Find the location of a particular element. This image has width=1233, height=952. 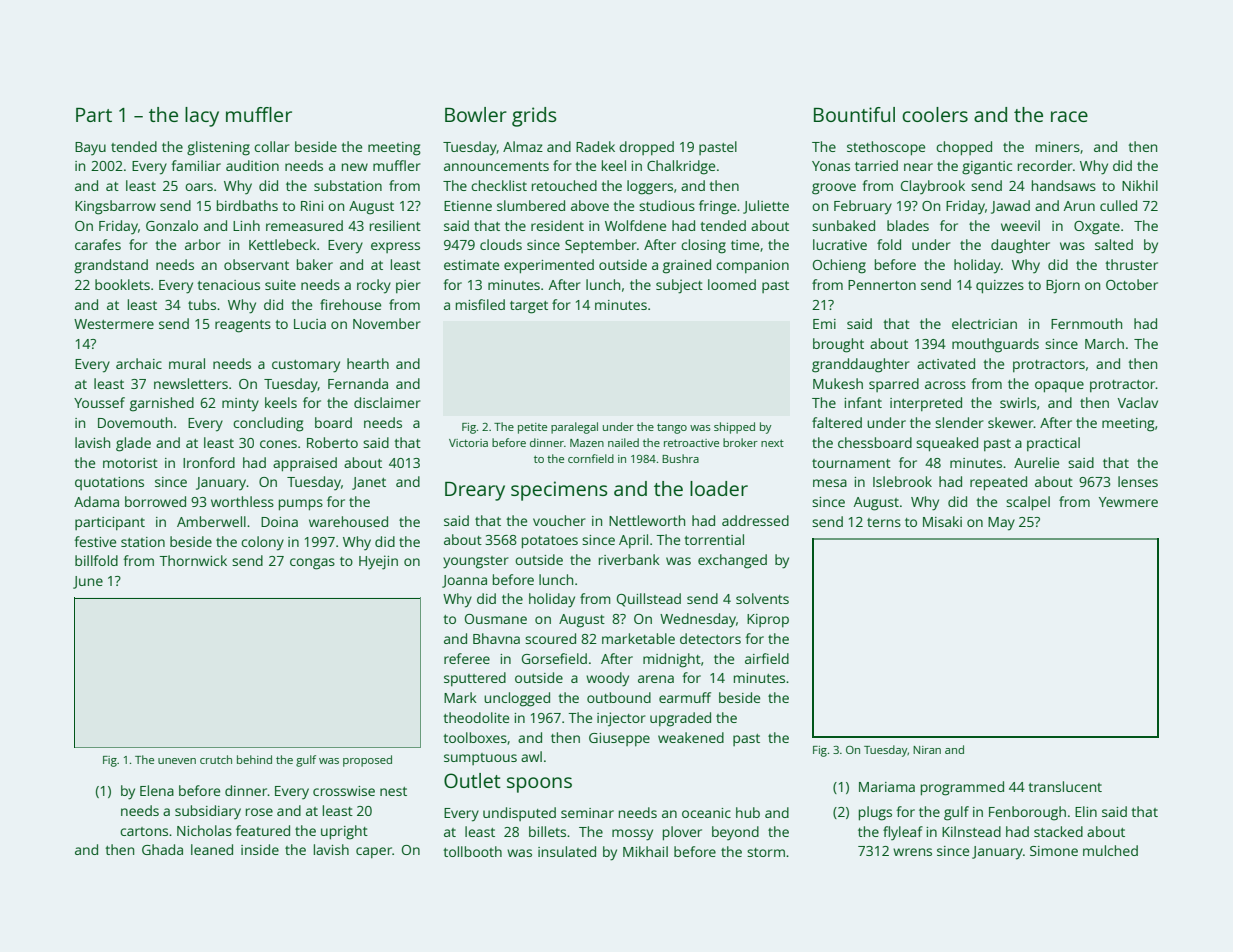

cornfield is located at coordinates (591, 458).
